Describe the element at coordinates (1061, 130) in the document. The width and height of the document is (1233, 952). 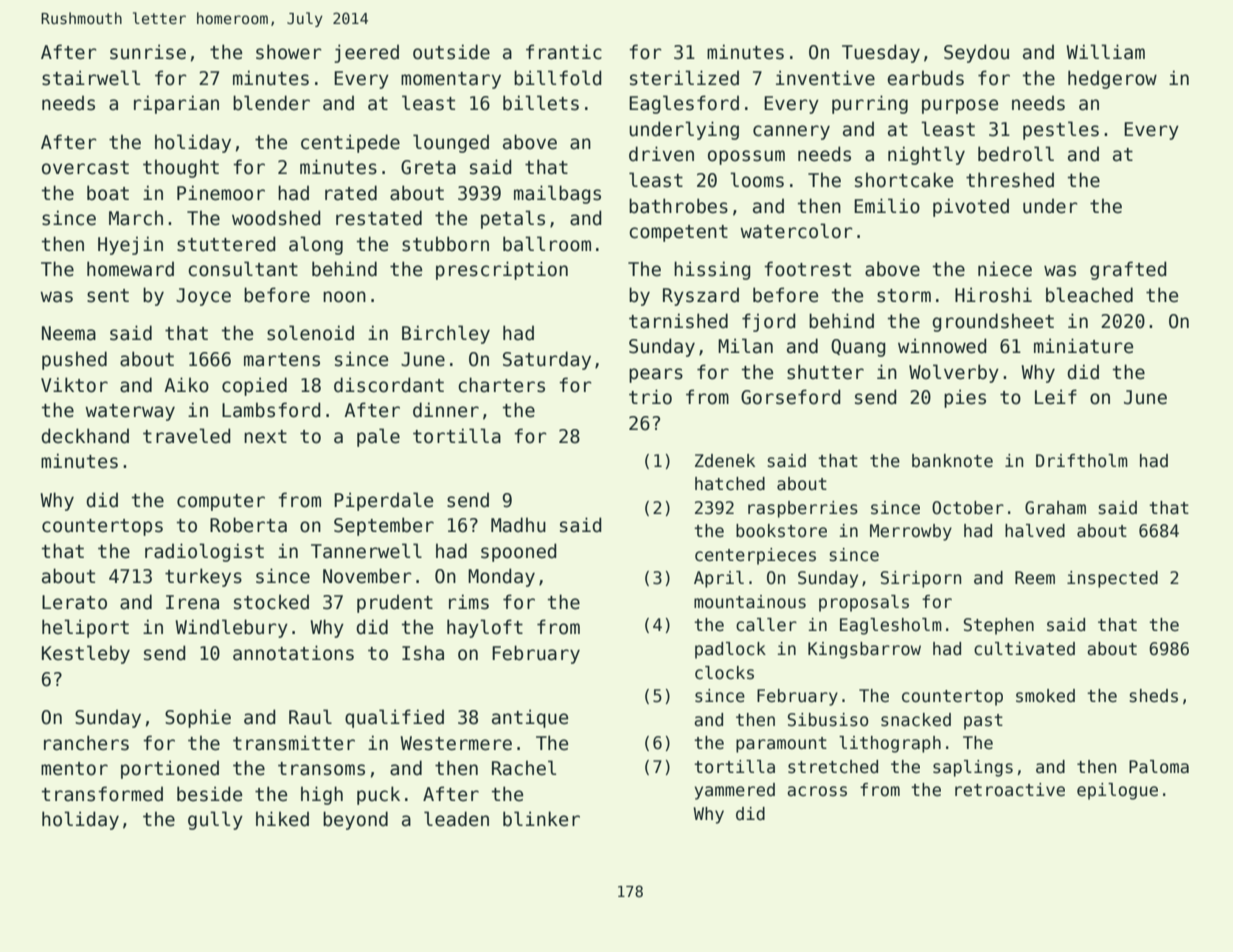
I see `pestles` at that location.
